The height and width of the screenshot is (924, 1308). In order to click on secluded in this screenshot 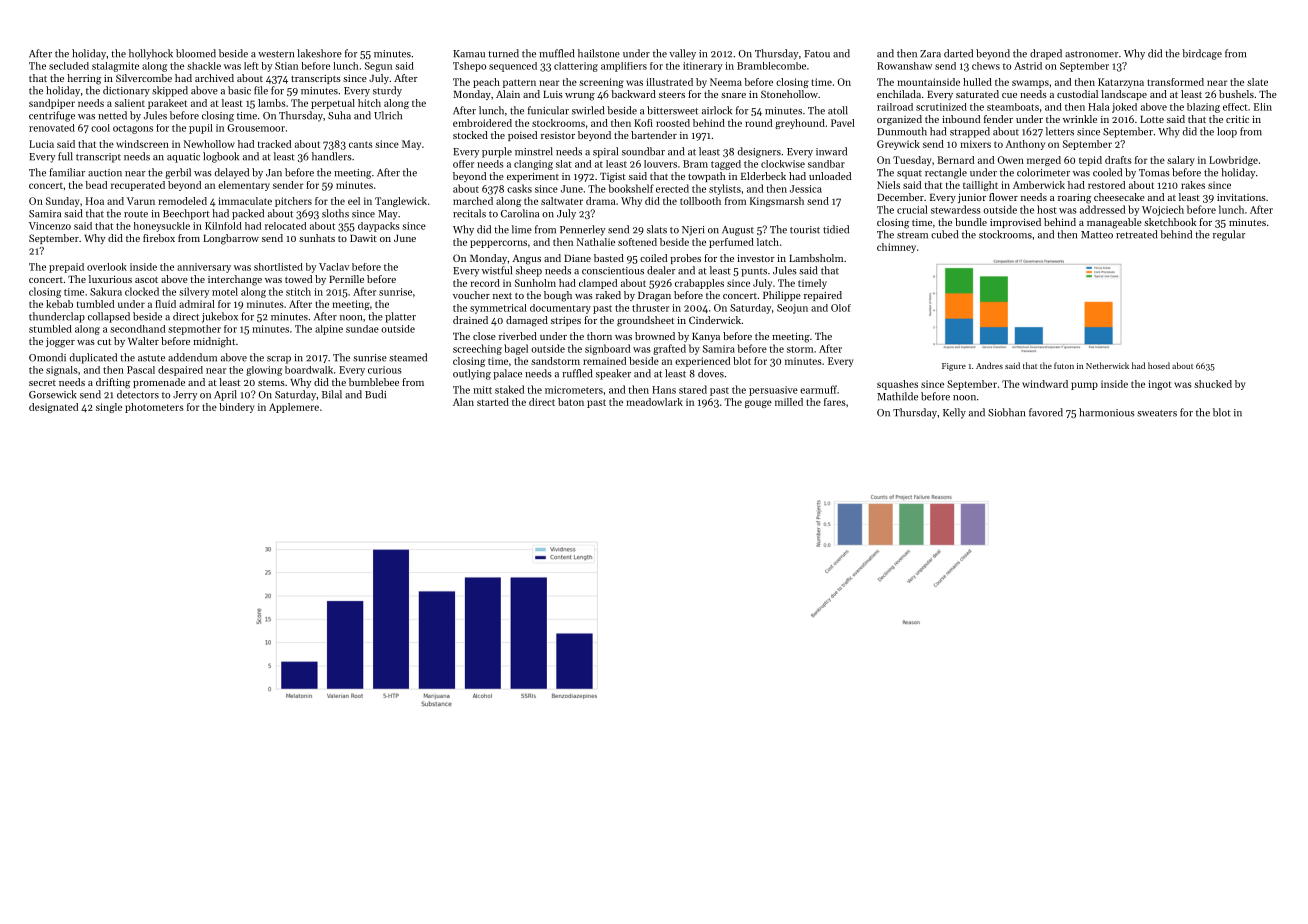, I will do `click(69, 66)`.
